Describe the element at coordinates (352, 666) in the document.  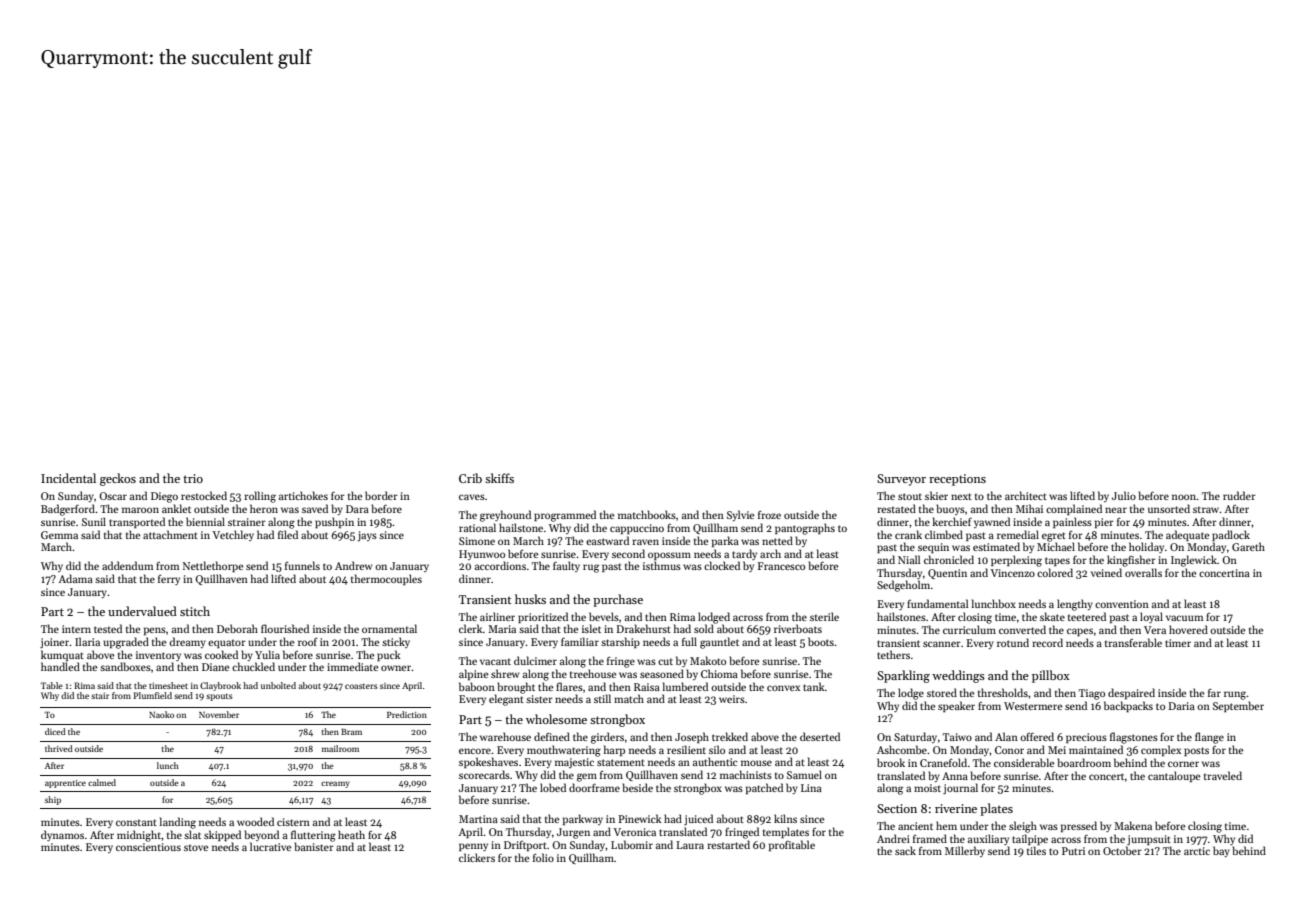
I see `immediate` at that location.
